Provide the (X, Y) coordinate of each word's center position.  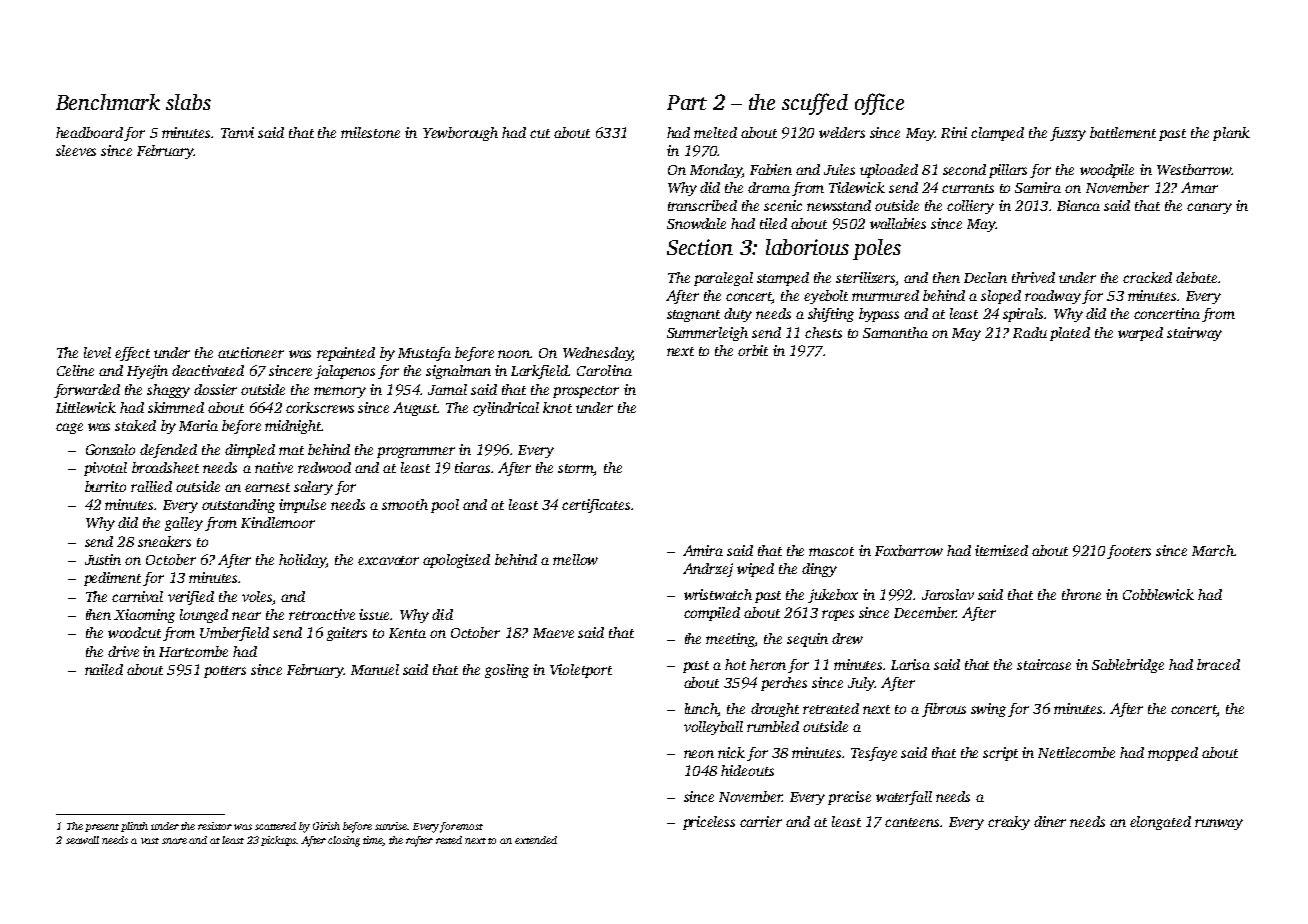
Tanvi (237, 132)
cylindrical (506, 409)
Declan (985, 277)
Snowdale (696, 223)
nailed (104, 669)
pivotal (105, 469)
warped (1140, 334)
